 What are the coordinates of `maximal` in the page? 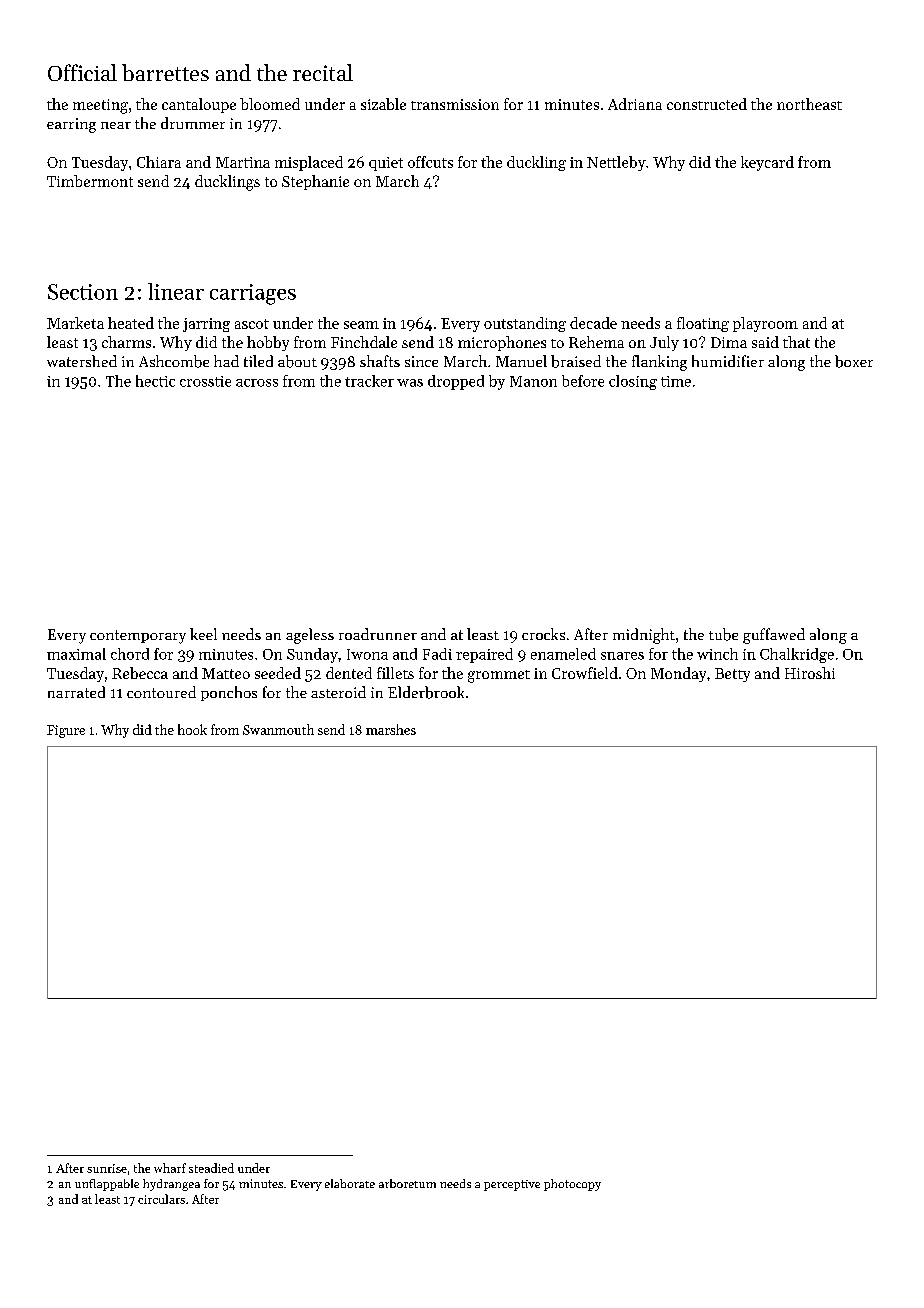 It's located at (76, 654).
